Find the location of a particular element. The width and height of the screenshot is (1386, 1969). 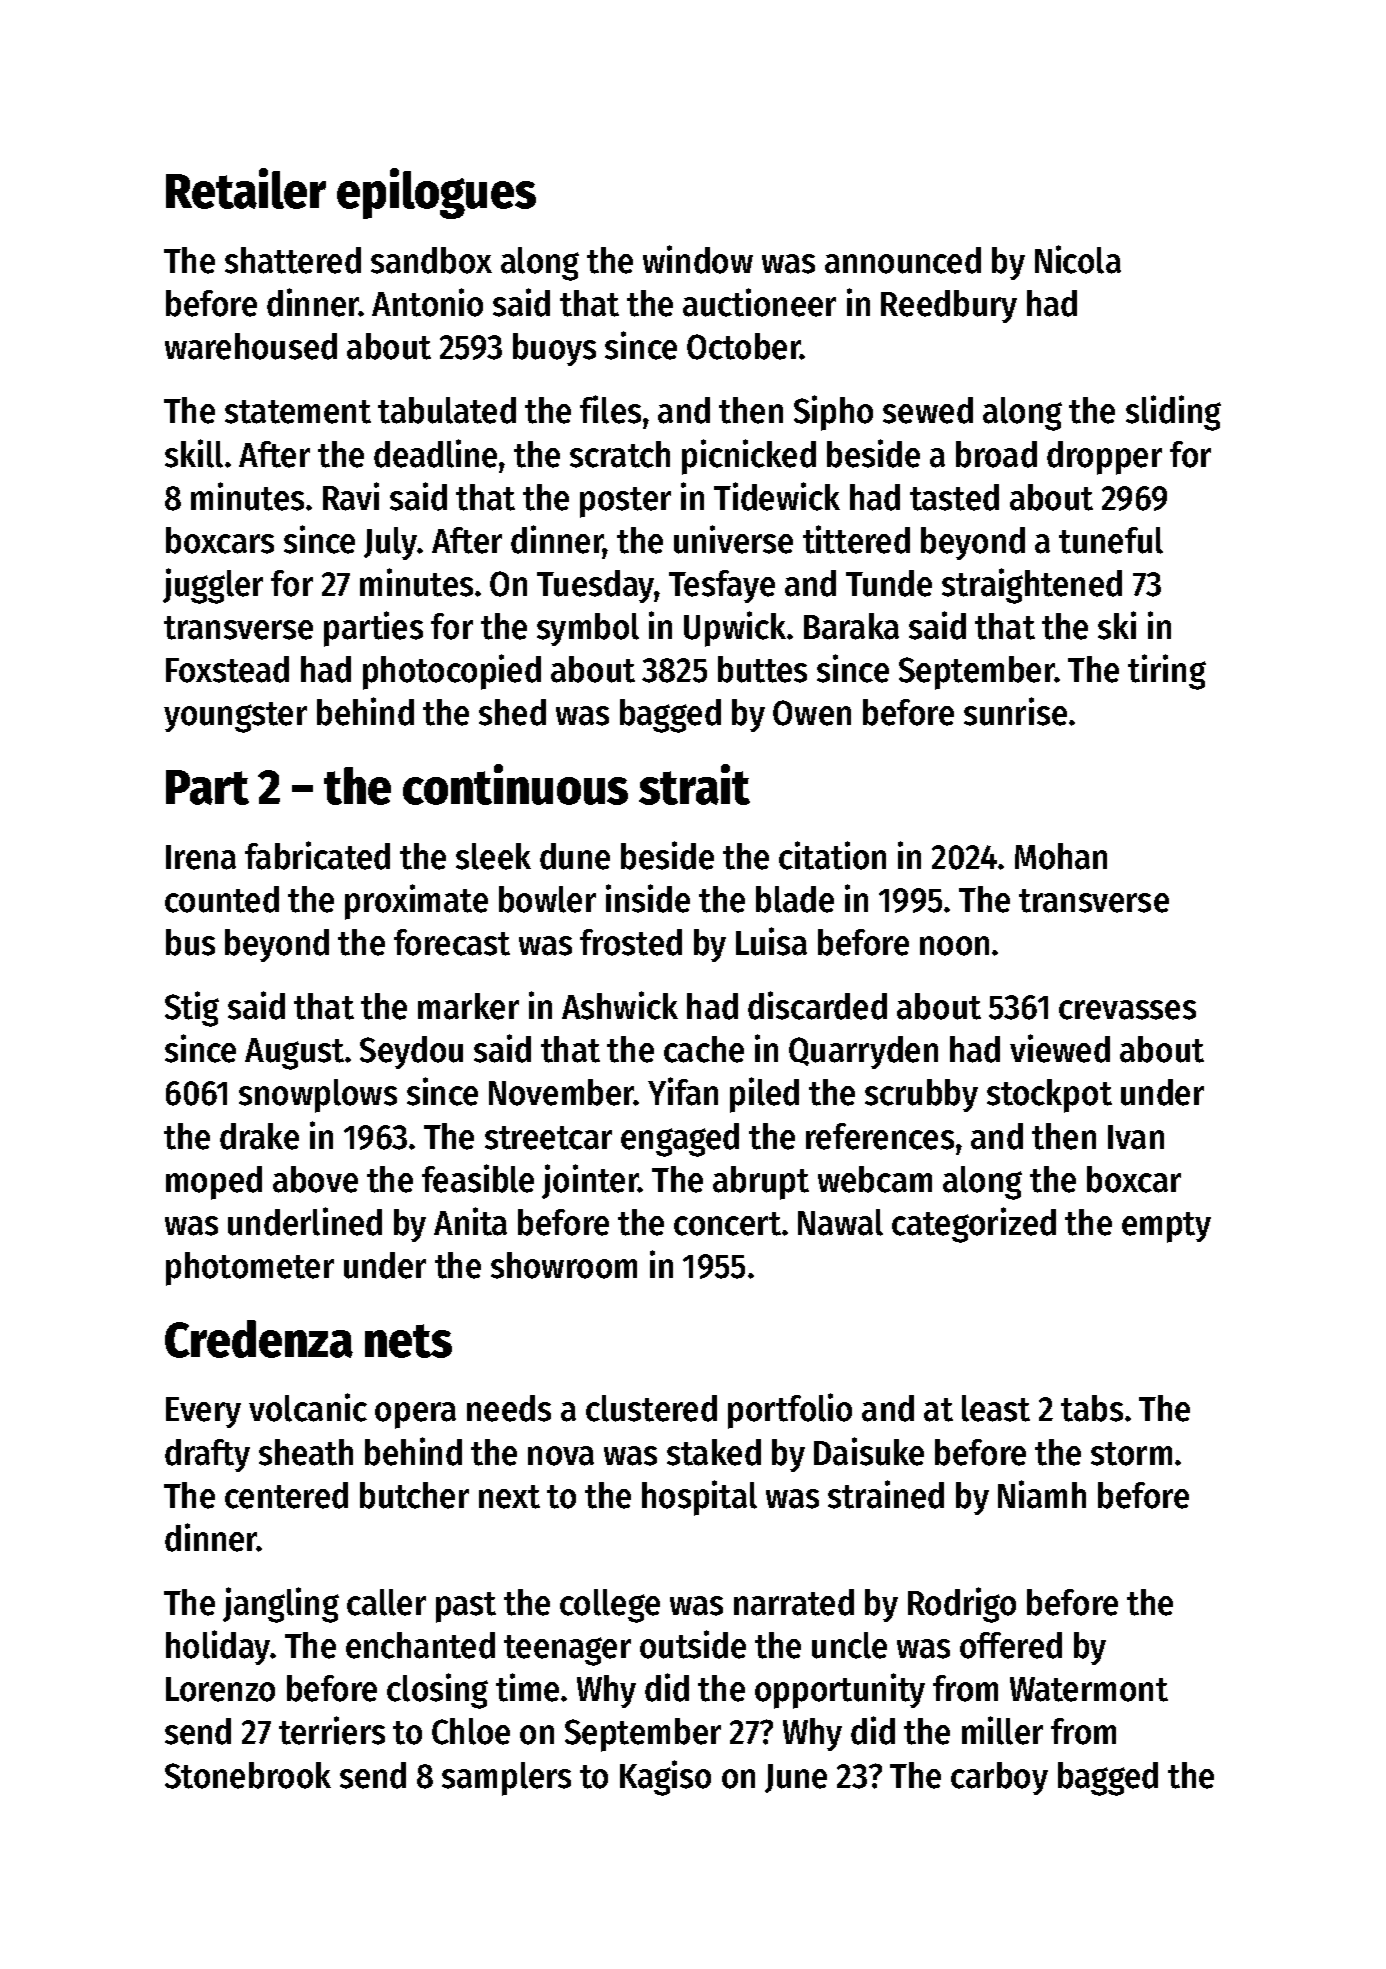

shed is located at coordinates (512, 712).
